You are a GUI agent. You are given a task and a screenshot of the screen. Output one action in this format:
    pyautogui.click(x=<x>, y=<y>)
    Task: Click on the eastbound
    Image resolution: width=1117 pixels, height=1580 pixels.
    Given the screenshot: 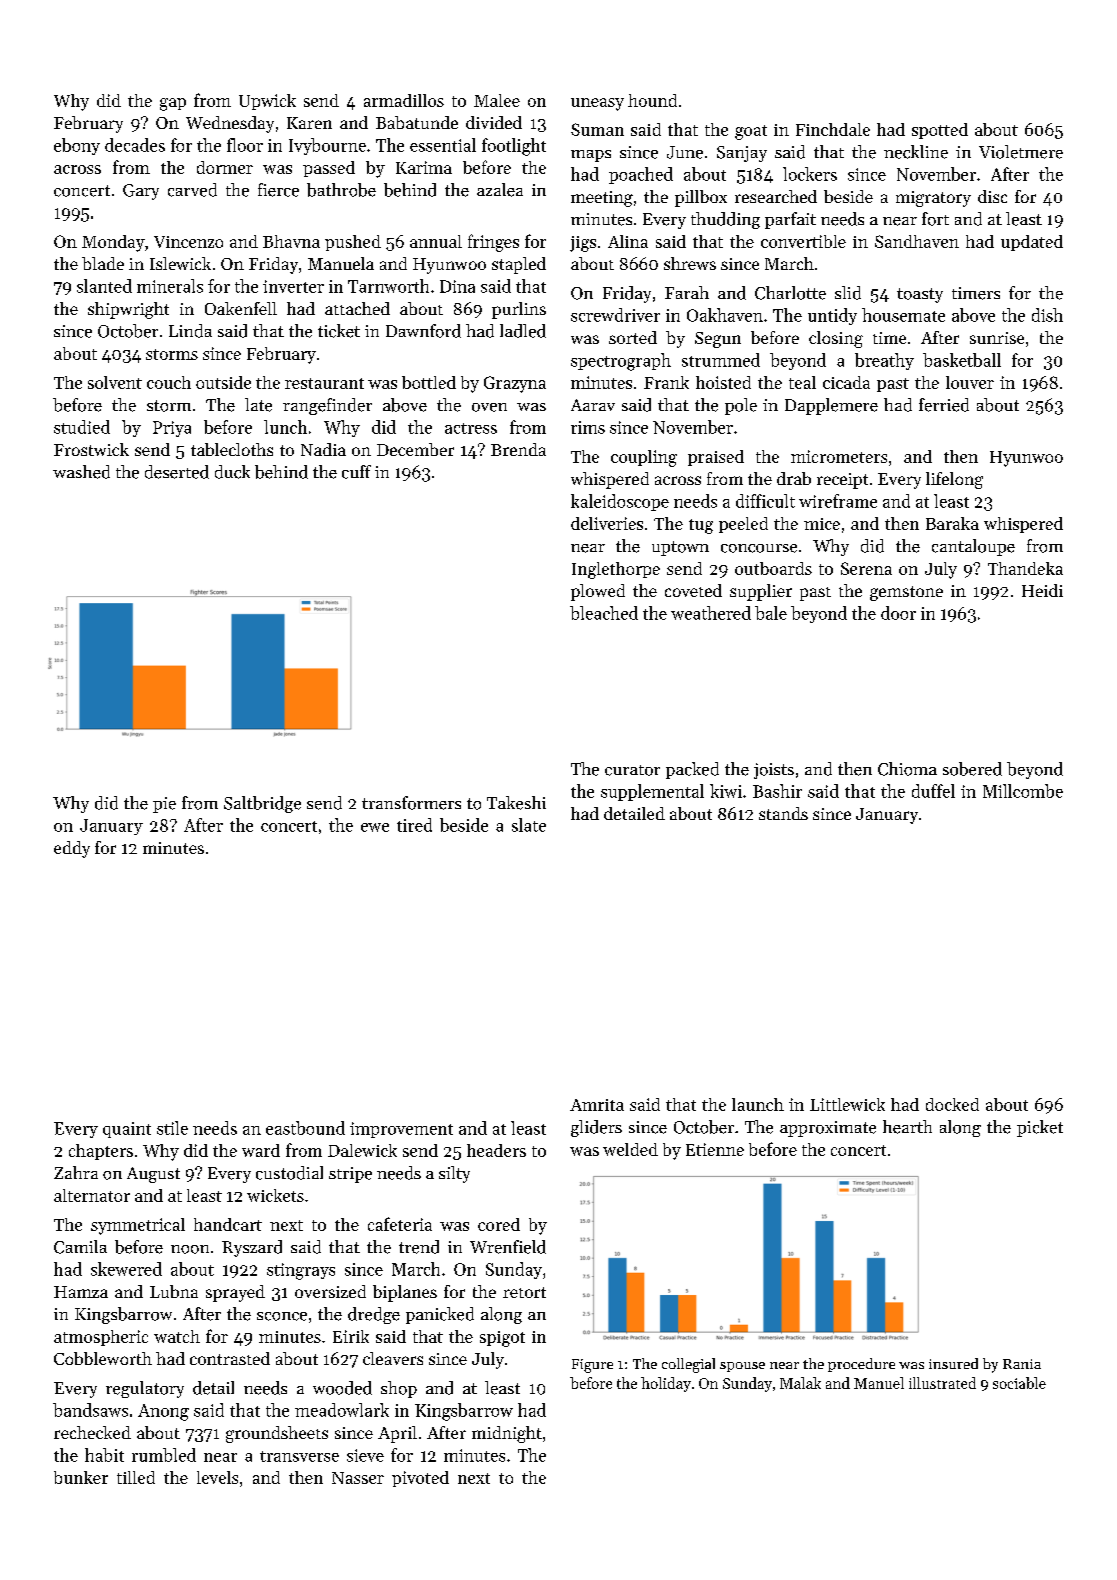 What is the action you would take?
    pyautogui.click(x=305, y=1128)
